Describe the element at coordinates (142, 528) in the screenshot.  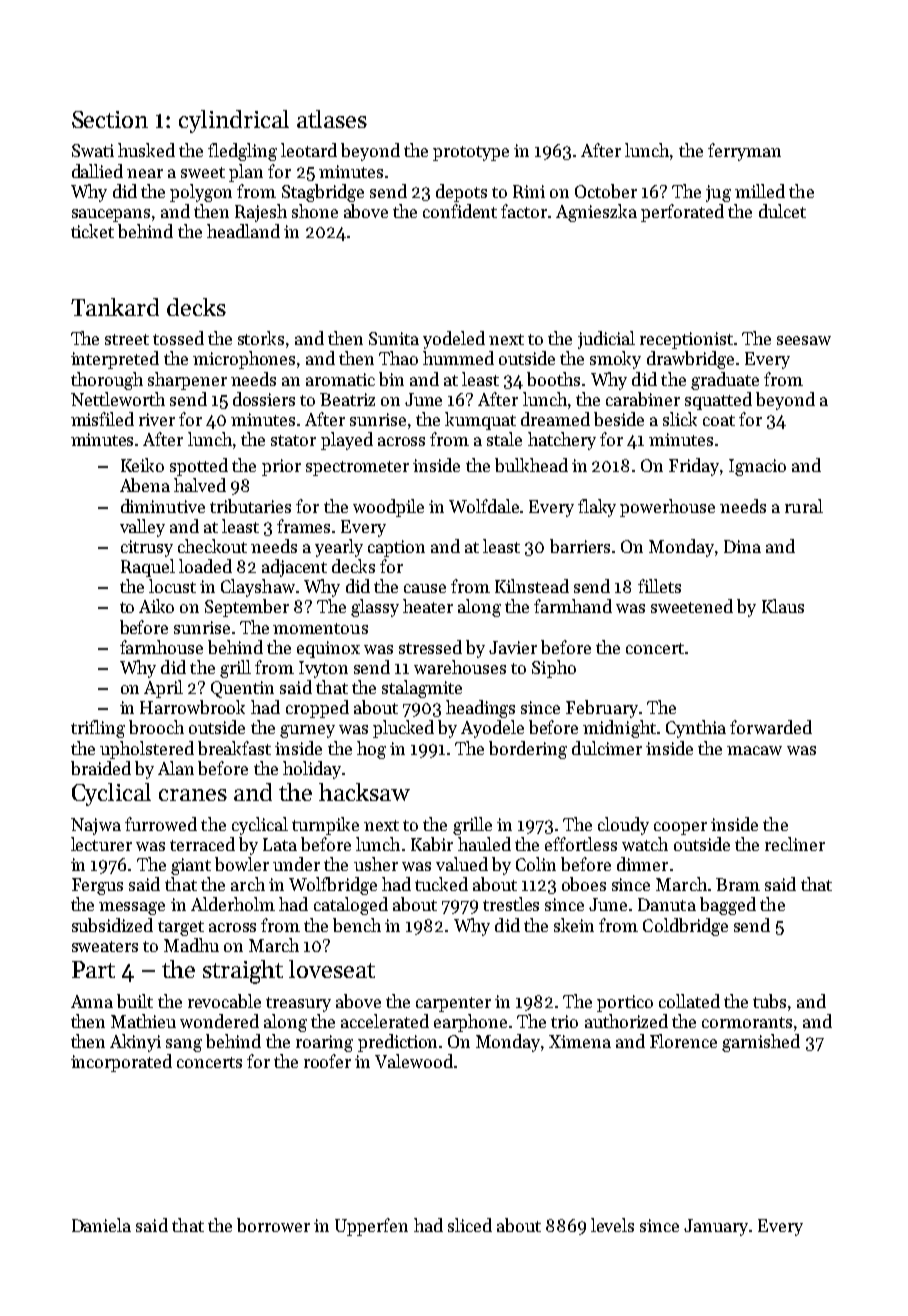
I see `valley` at that location.
